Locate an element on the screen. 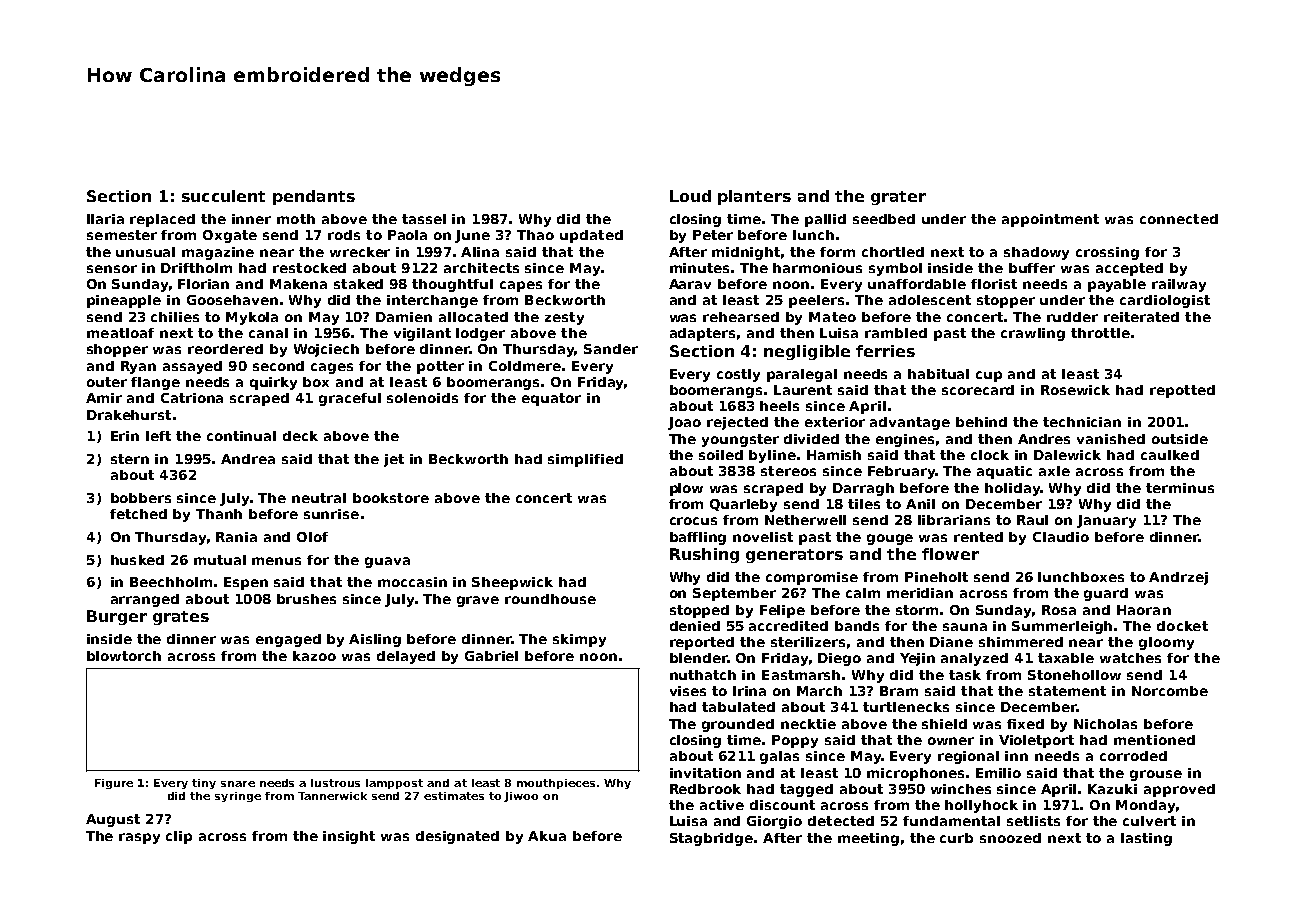 This screenshot has height=924, width=1308. pineapple is located at coordinates (124, 301).
